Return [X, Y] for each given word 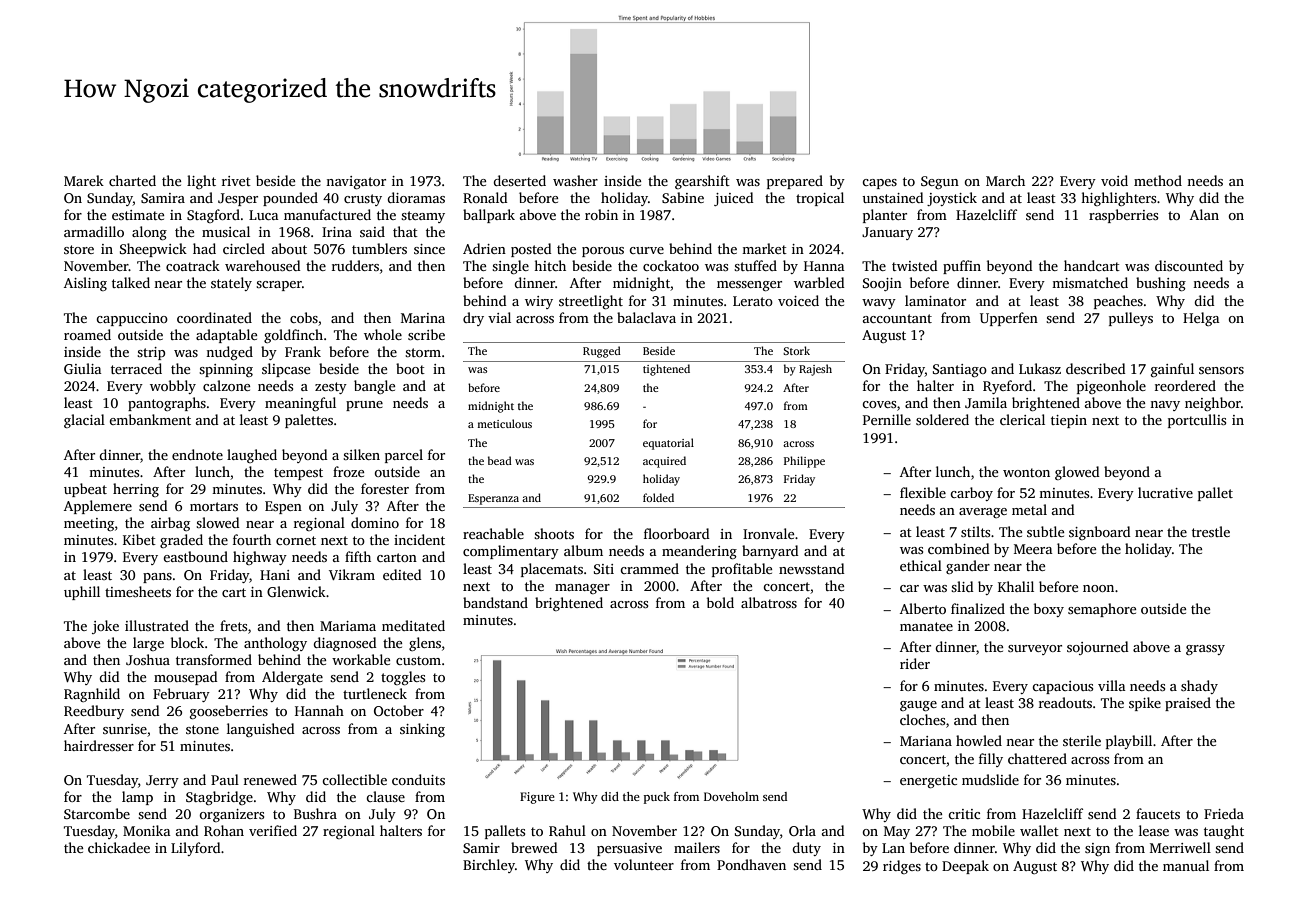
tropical [820, 199]
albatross [769, 602]
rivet [236, 181]
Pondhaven [751, 864]
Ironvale [768, 533]
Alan [1204, 214]
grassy [1205, 650]
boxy [1049, 610]
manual [1186, 865]
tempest [298, 474]
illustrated [157, 625]
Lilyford [196, 849]
